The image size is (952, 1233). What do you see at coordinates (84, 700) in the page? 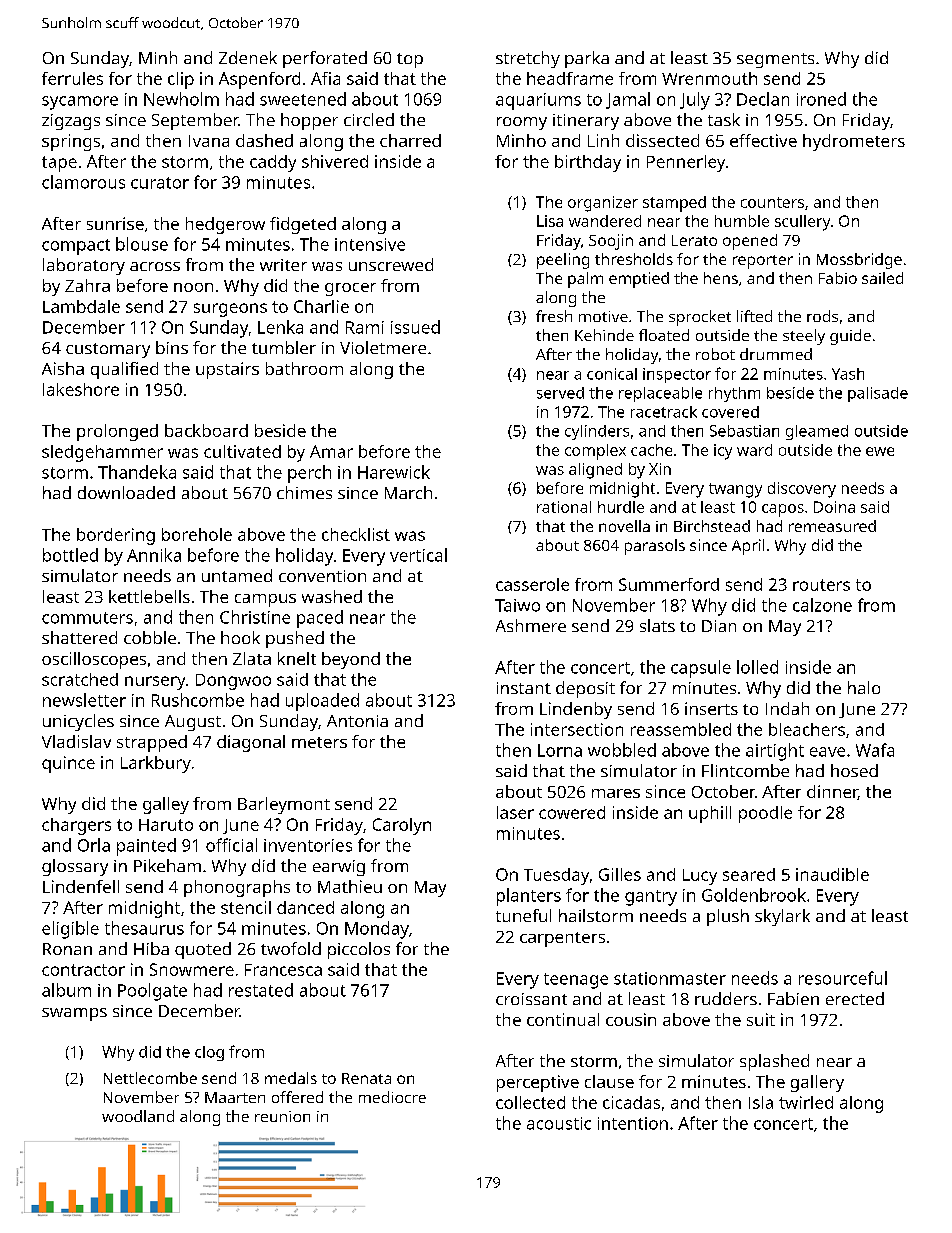
I see `newsletter` at bounding box center [84, 700].
